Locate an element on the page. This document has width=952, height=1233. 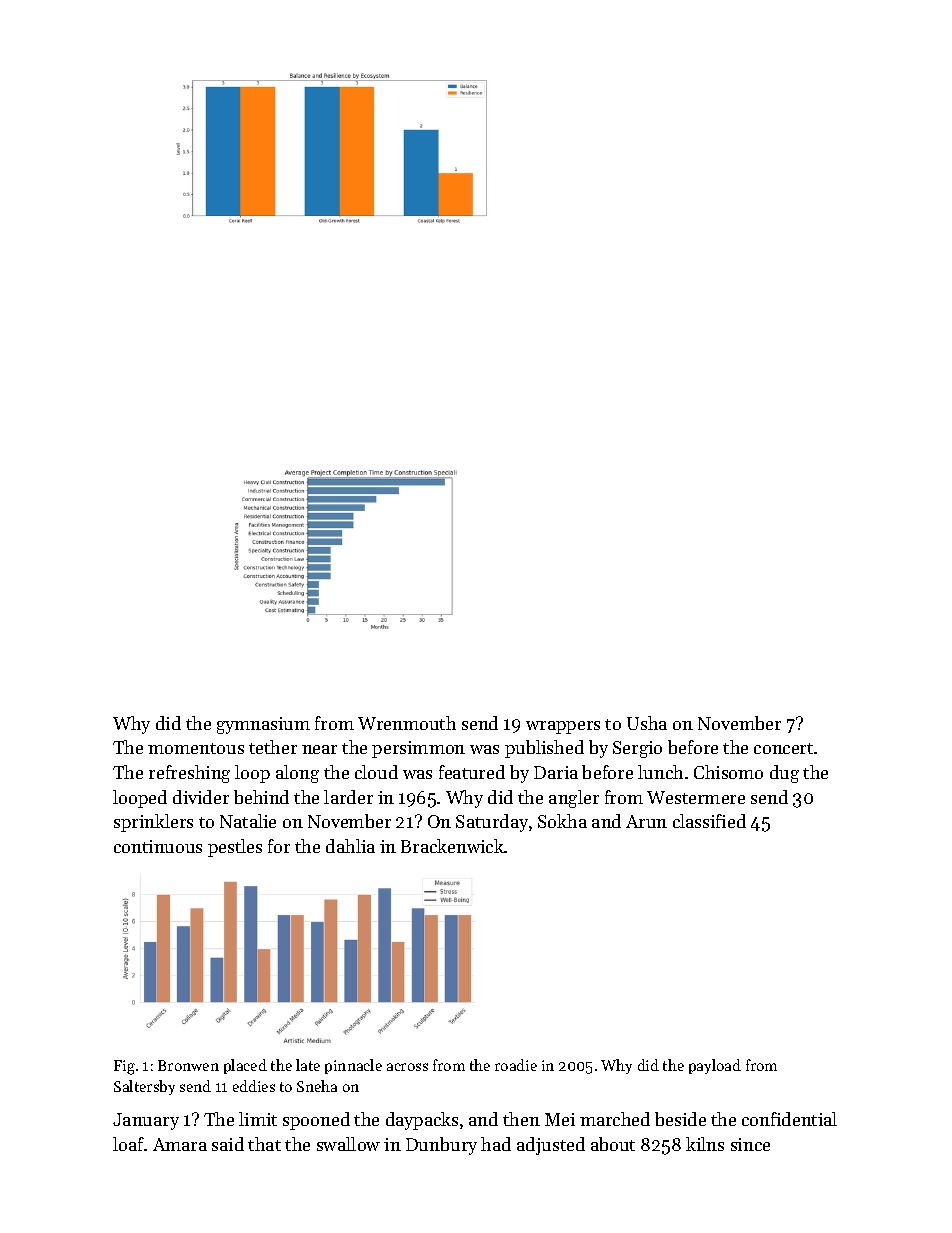
featured is located at coordinates (472, 772).
